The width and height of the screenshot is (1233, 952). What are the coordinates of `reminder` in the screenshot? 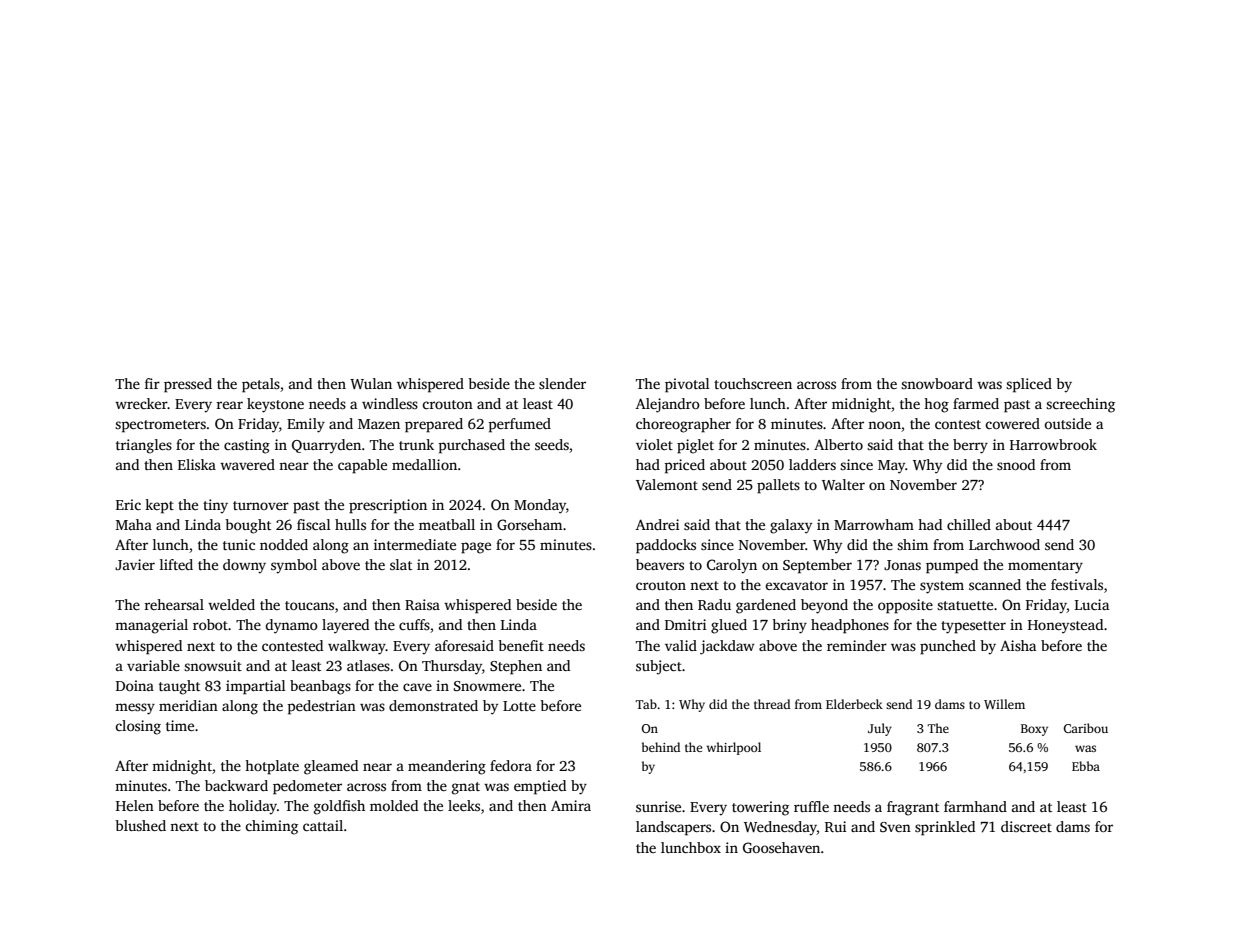 It's located at (857, 645).
